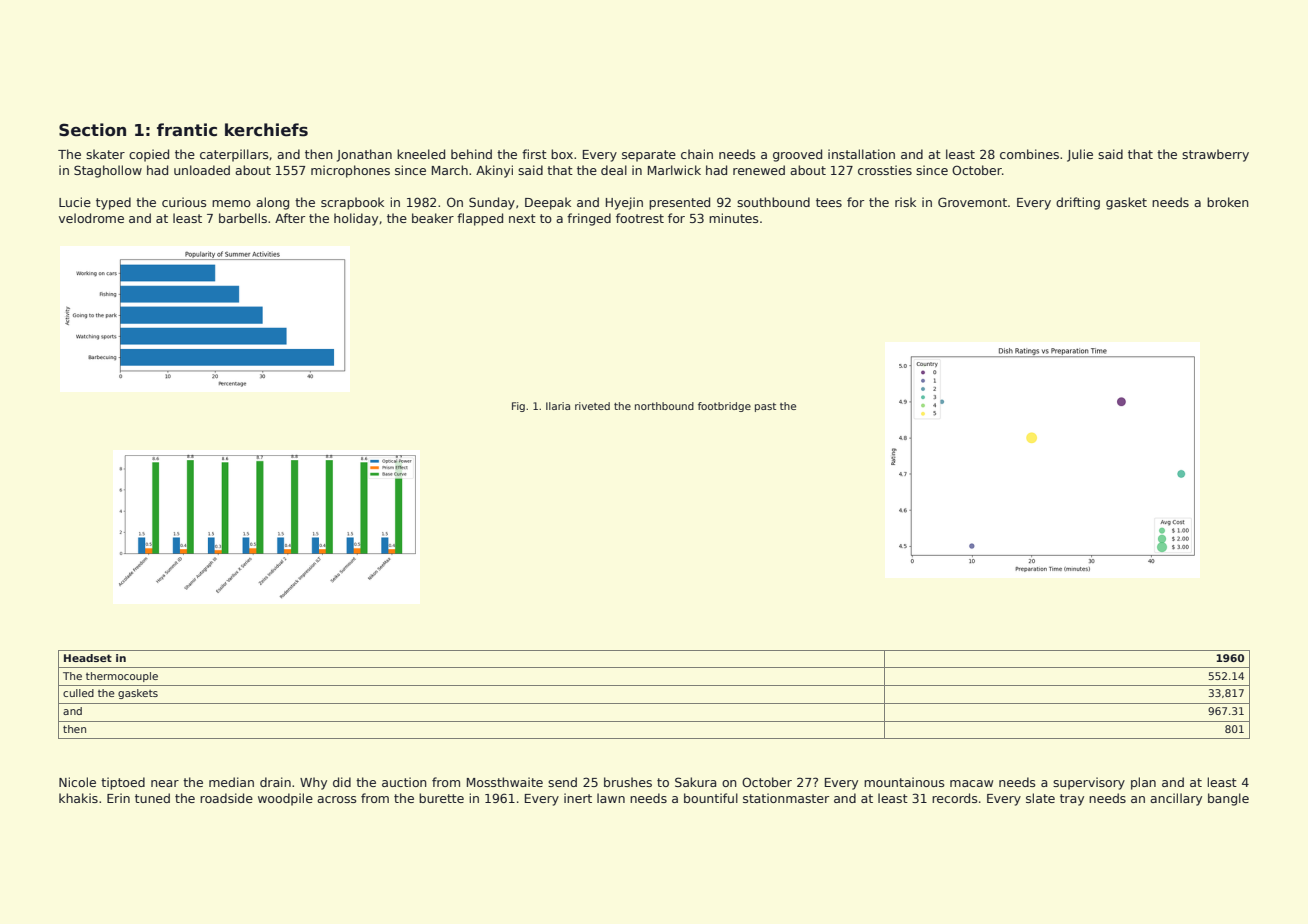  Describe the element at coordinates (285, 799) in the screenshot. I see `woodpile` at that location.
